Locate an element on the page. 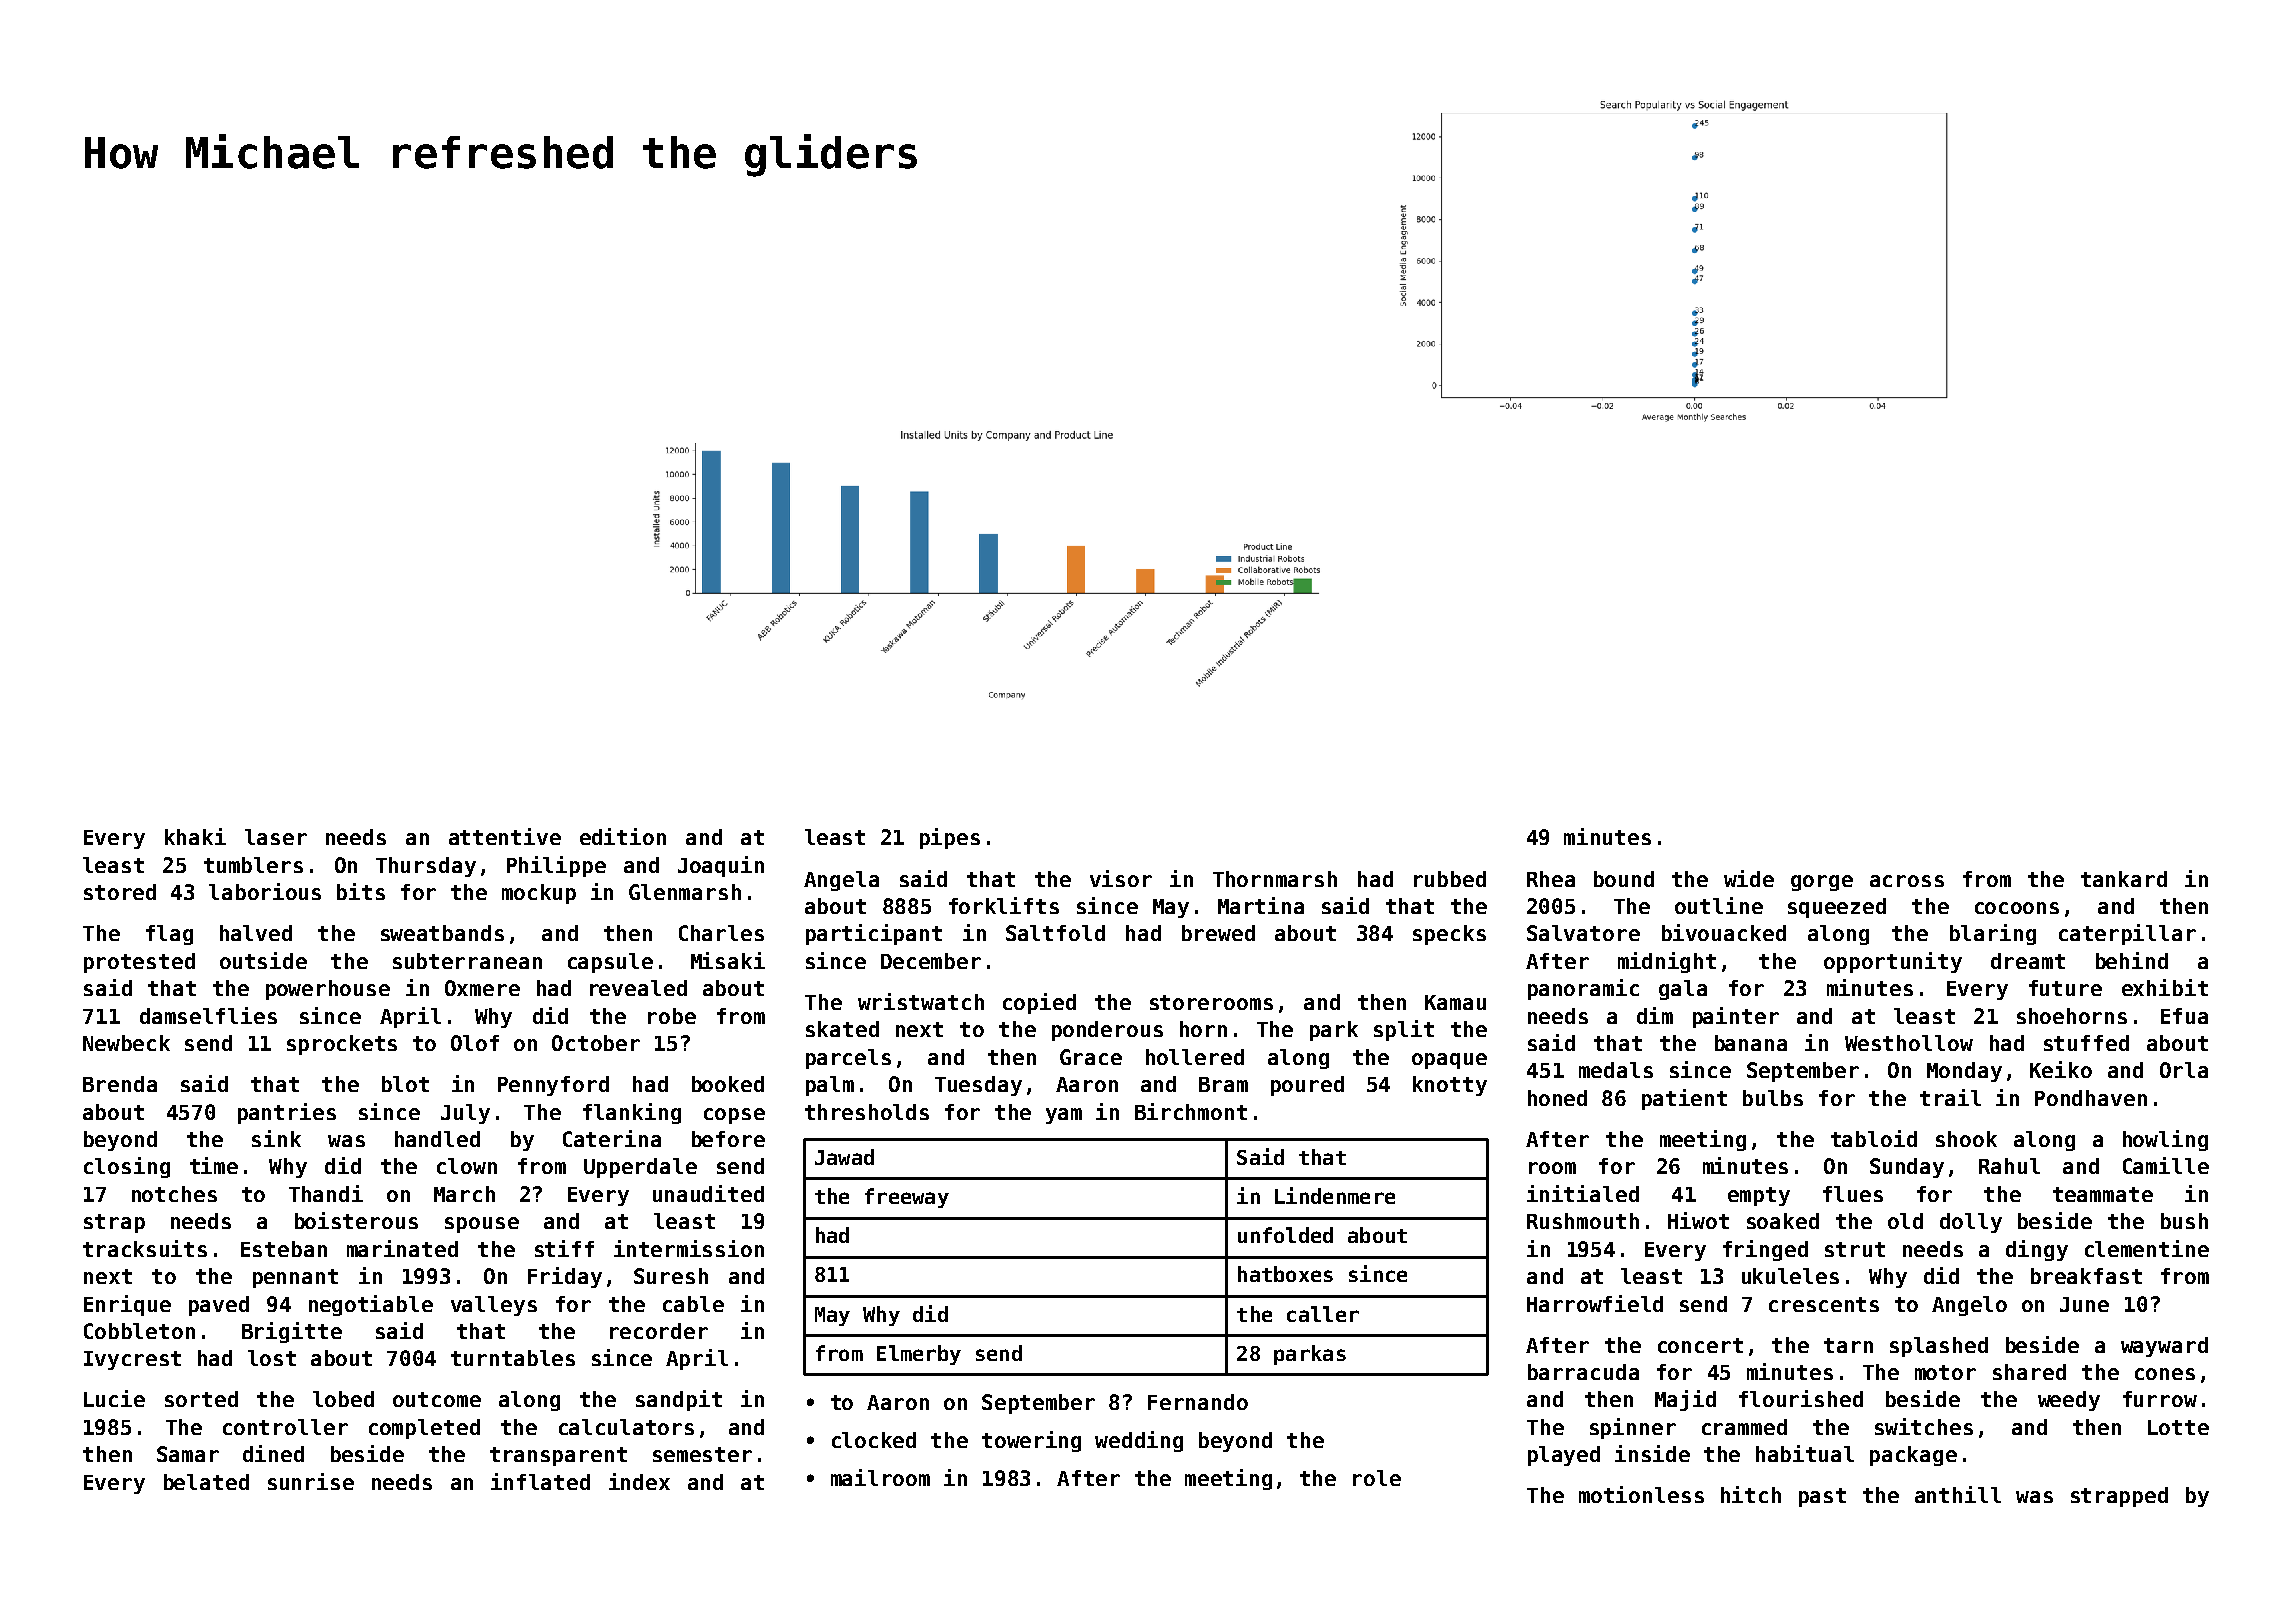 This page has width=2292, height=1620. wide is located at coordinates (1749, 878).
